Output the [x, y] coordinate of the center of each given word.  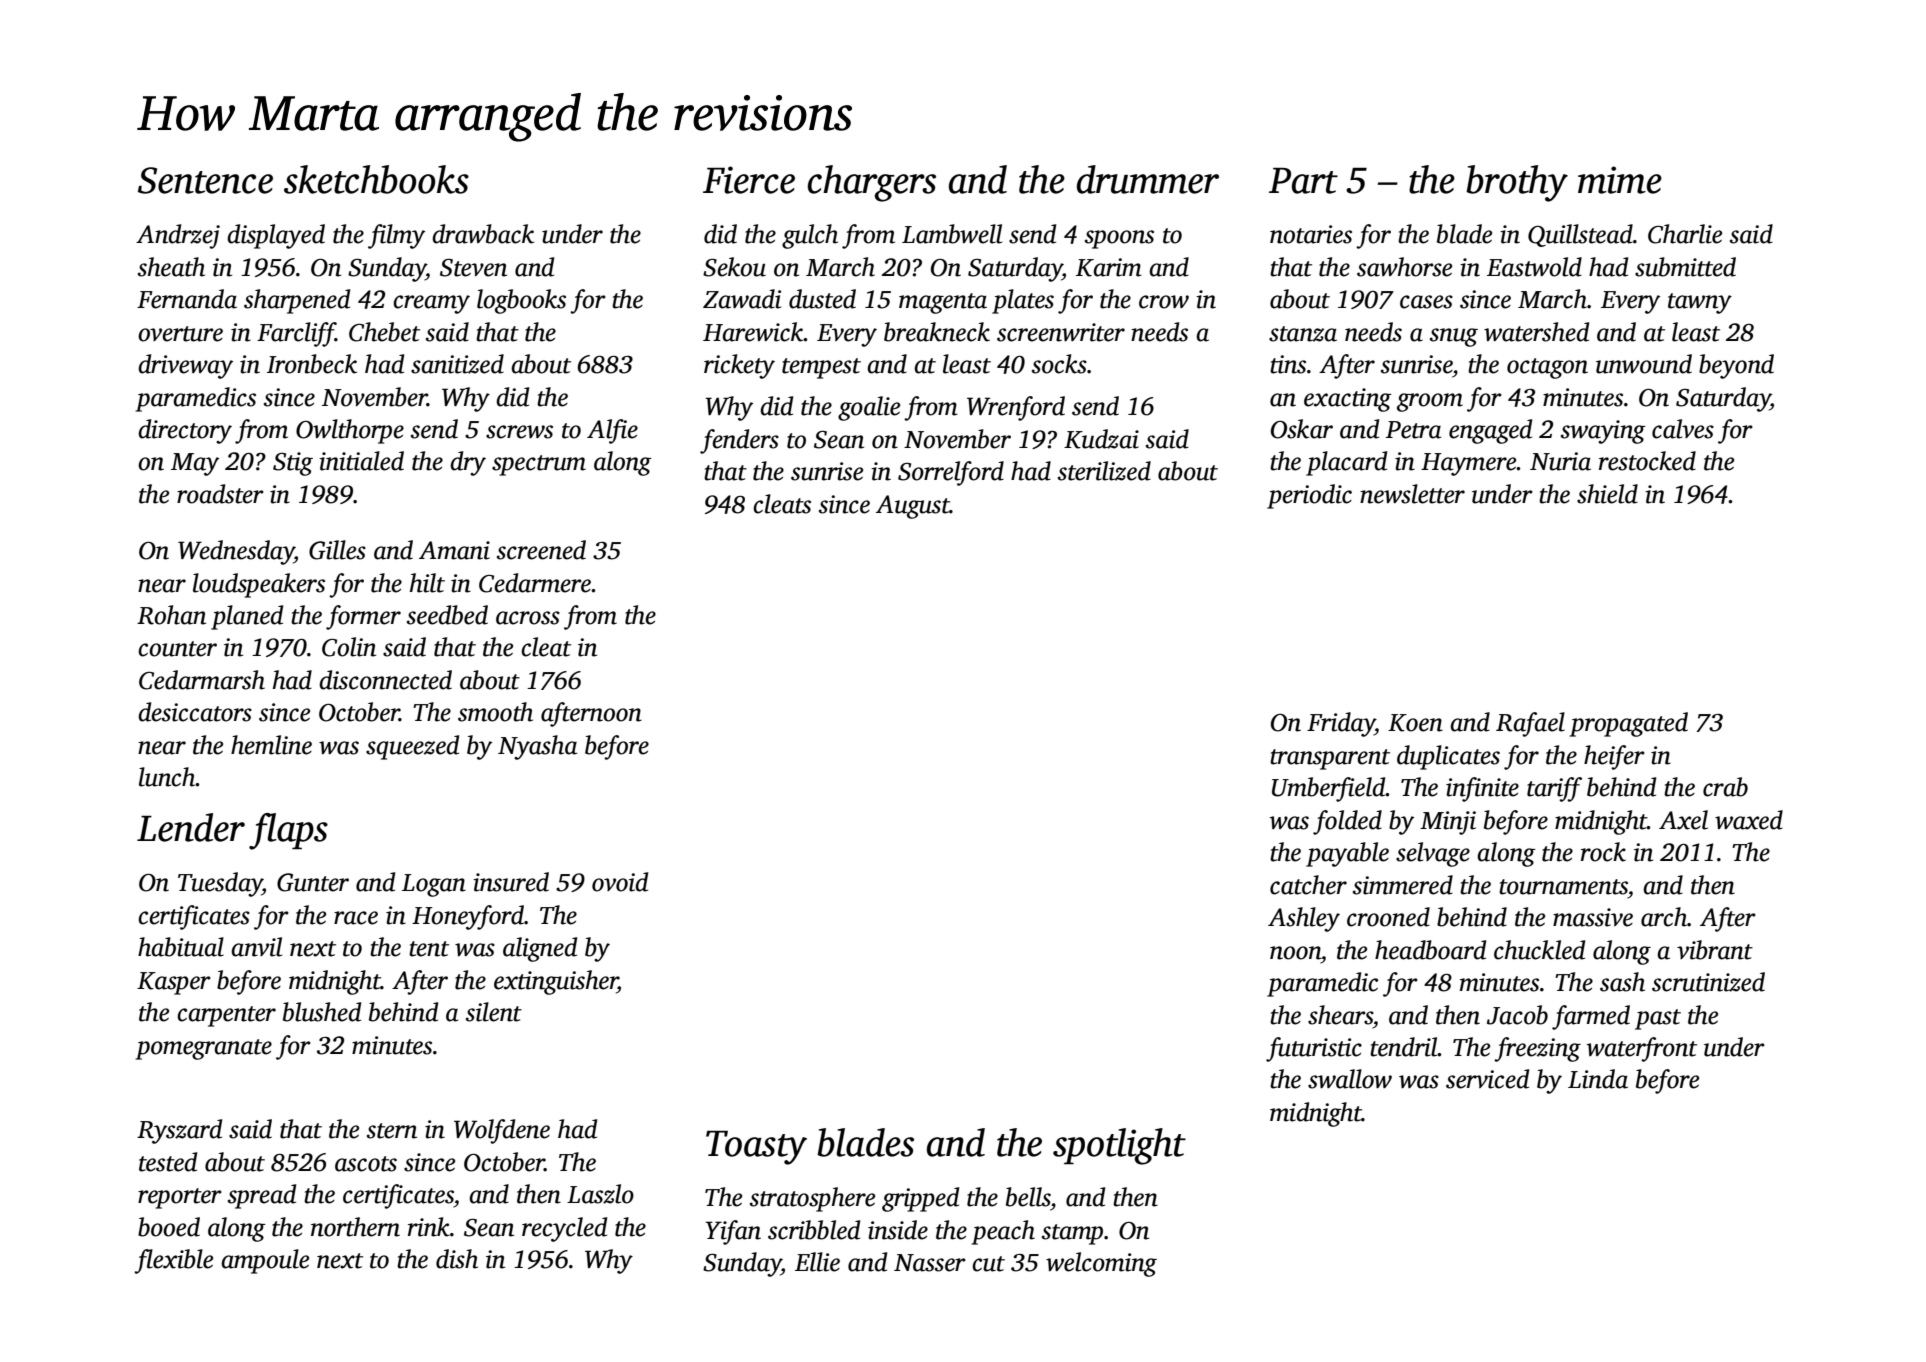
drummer [1148, 179]
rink [429, 1227]
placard [1346, 463]
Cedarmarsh [202, 680]
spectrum [539, 465]
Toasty [756, 1148]
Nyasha [537, 747]
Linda [1598, 1079]
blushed [322, 1012]
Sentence [205, 180]
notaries [1311, 234]
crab [1725, 787]
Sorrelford [951, 473]
